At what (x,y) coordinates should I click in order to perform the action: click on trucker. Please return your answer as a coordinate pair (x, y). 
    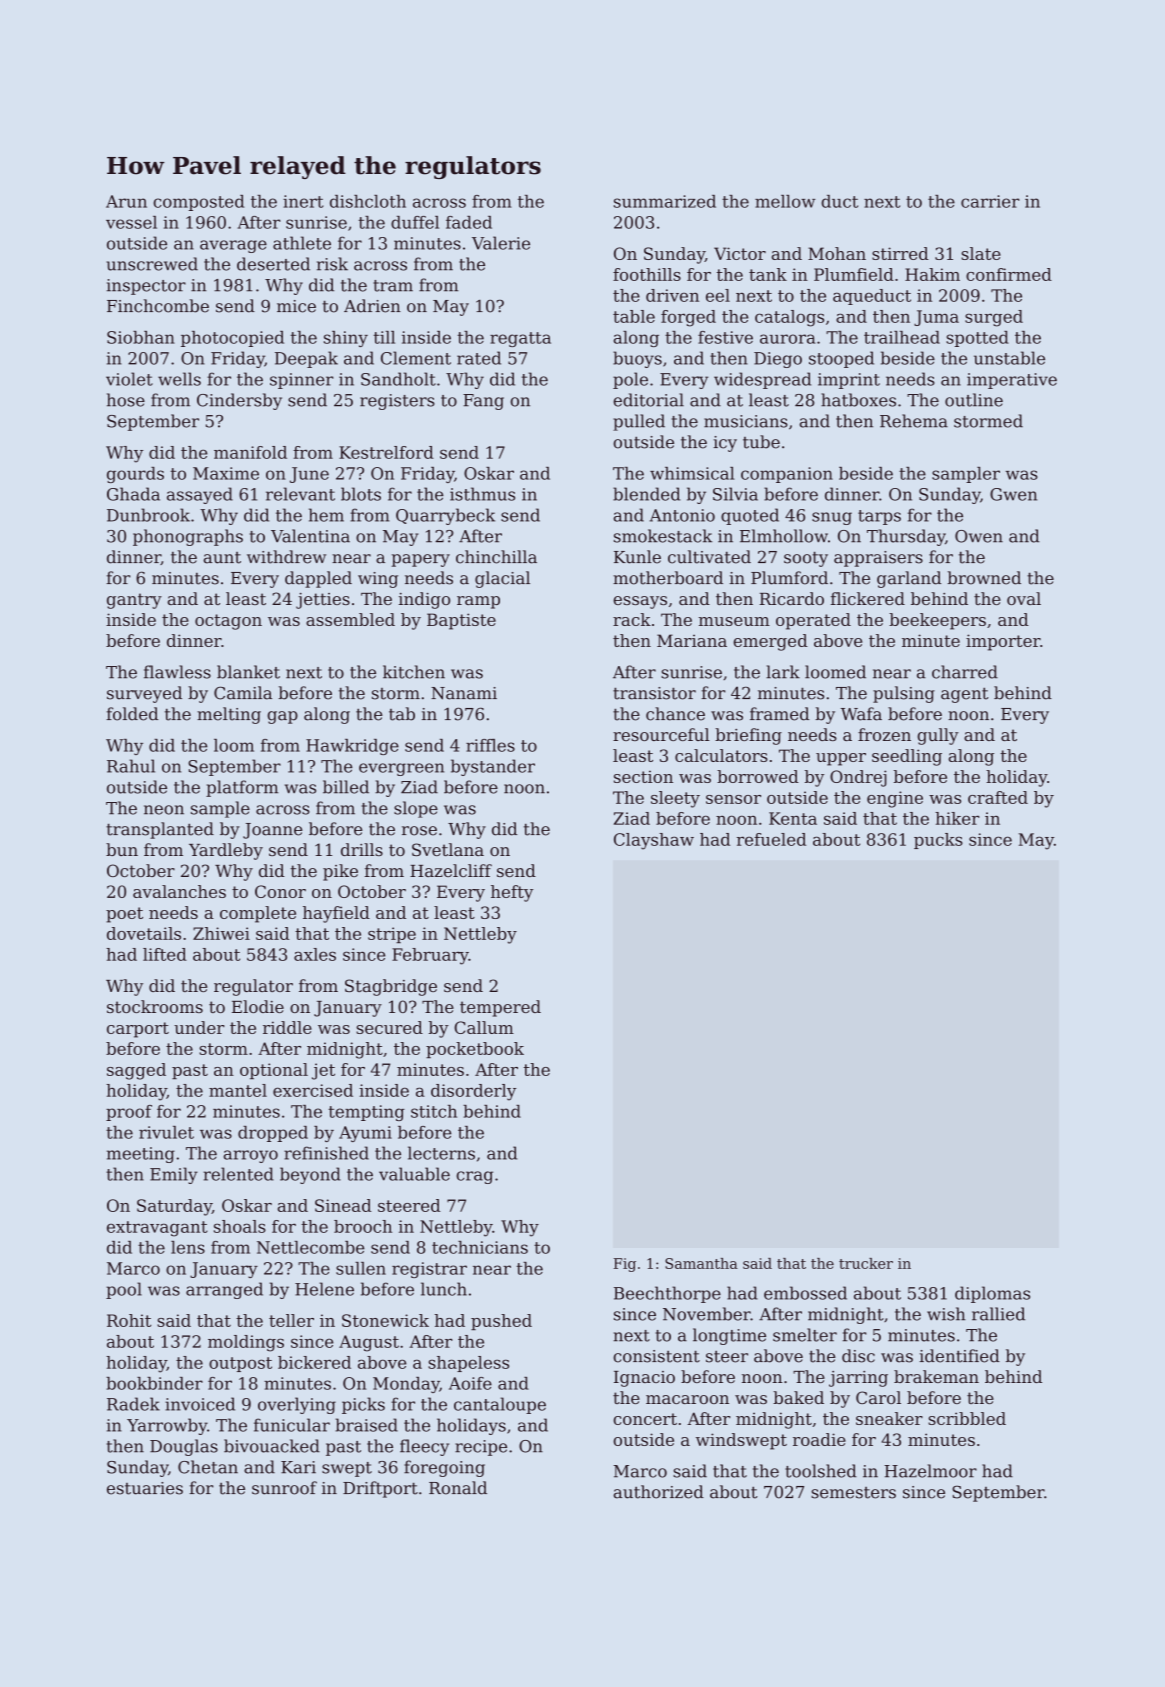
    Looking at the image, I should click on (866, 1263).
